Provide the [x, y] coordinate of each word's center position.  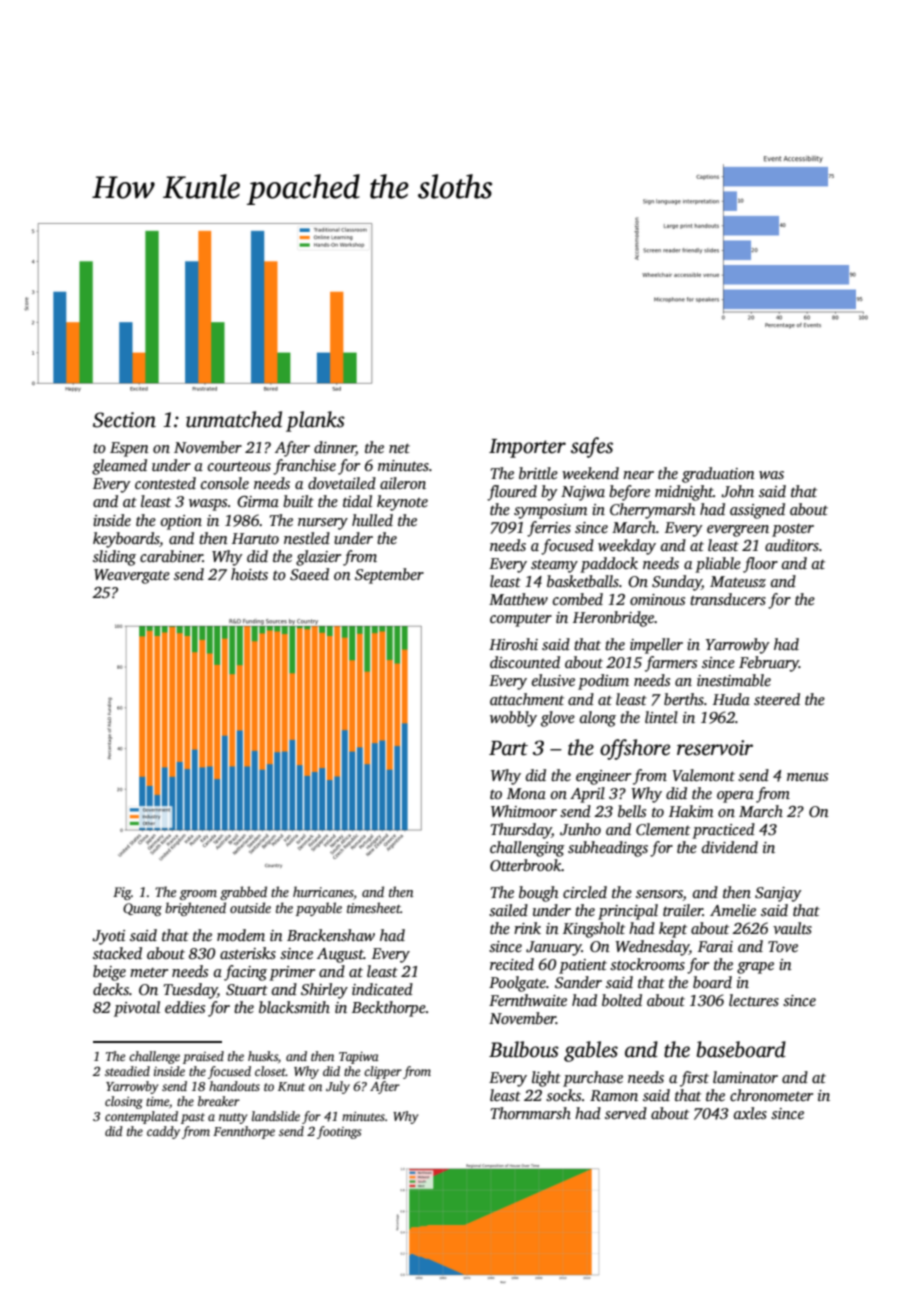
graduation [718, 475]
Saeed [309, 574]
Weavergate [132, 576]
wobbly [513, 719]
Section [124, 420]
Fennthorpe [244, 1132]
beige [109, 973]
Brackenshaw [331, 935]
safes [592, 447]
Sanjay [778, 894]
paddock [609, 565]
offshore [635, 749]
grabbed [243, 893]
